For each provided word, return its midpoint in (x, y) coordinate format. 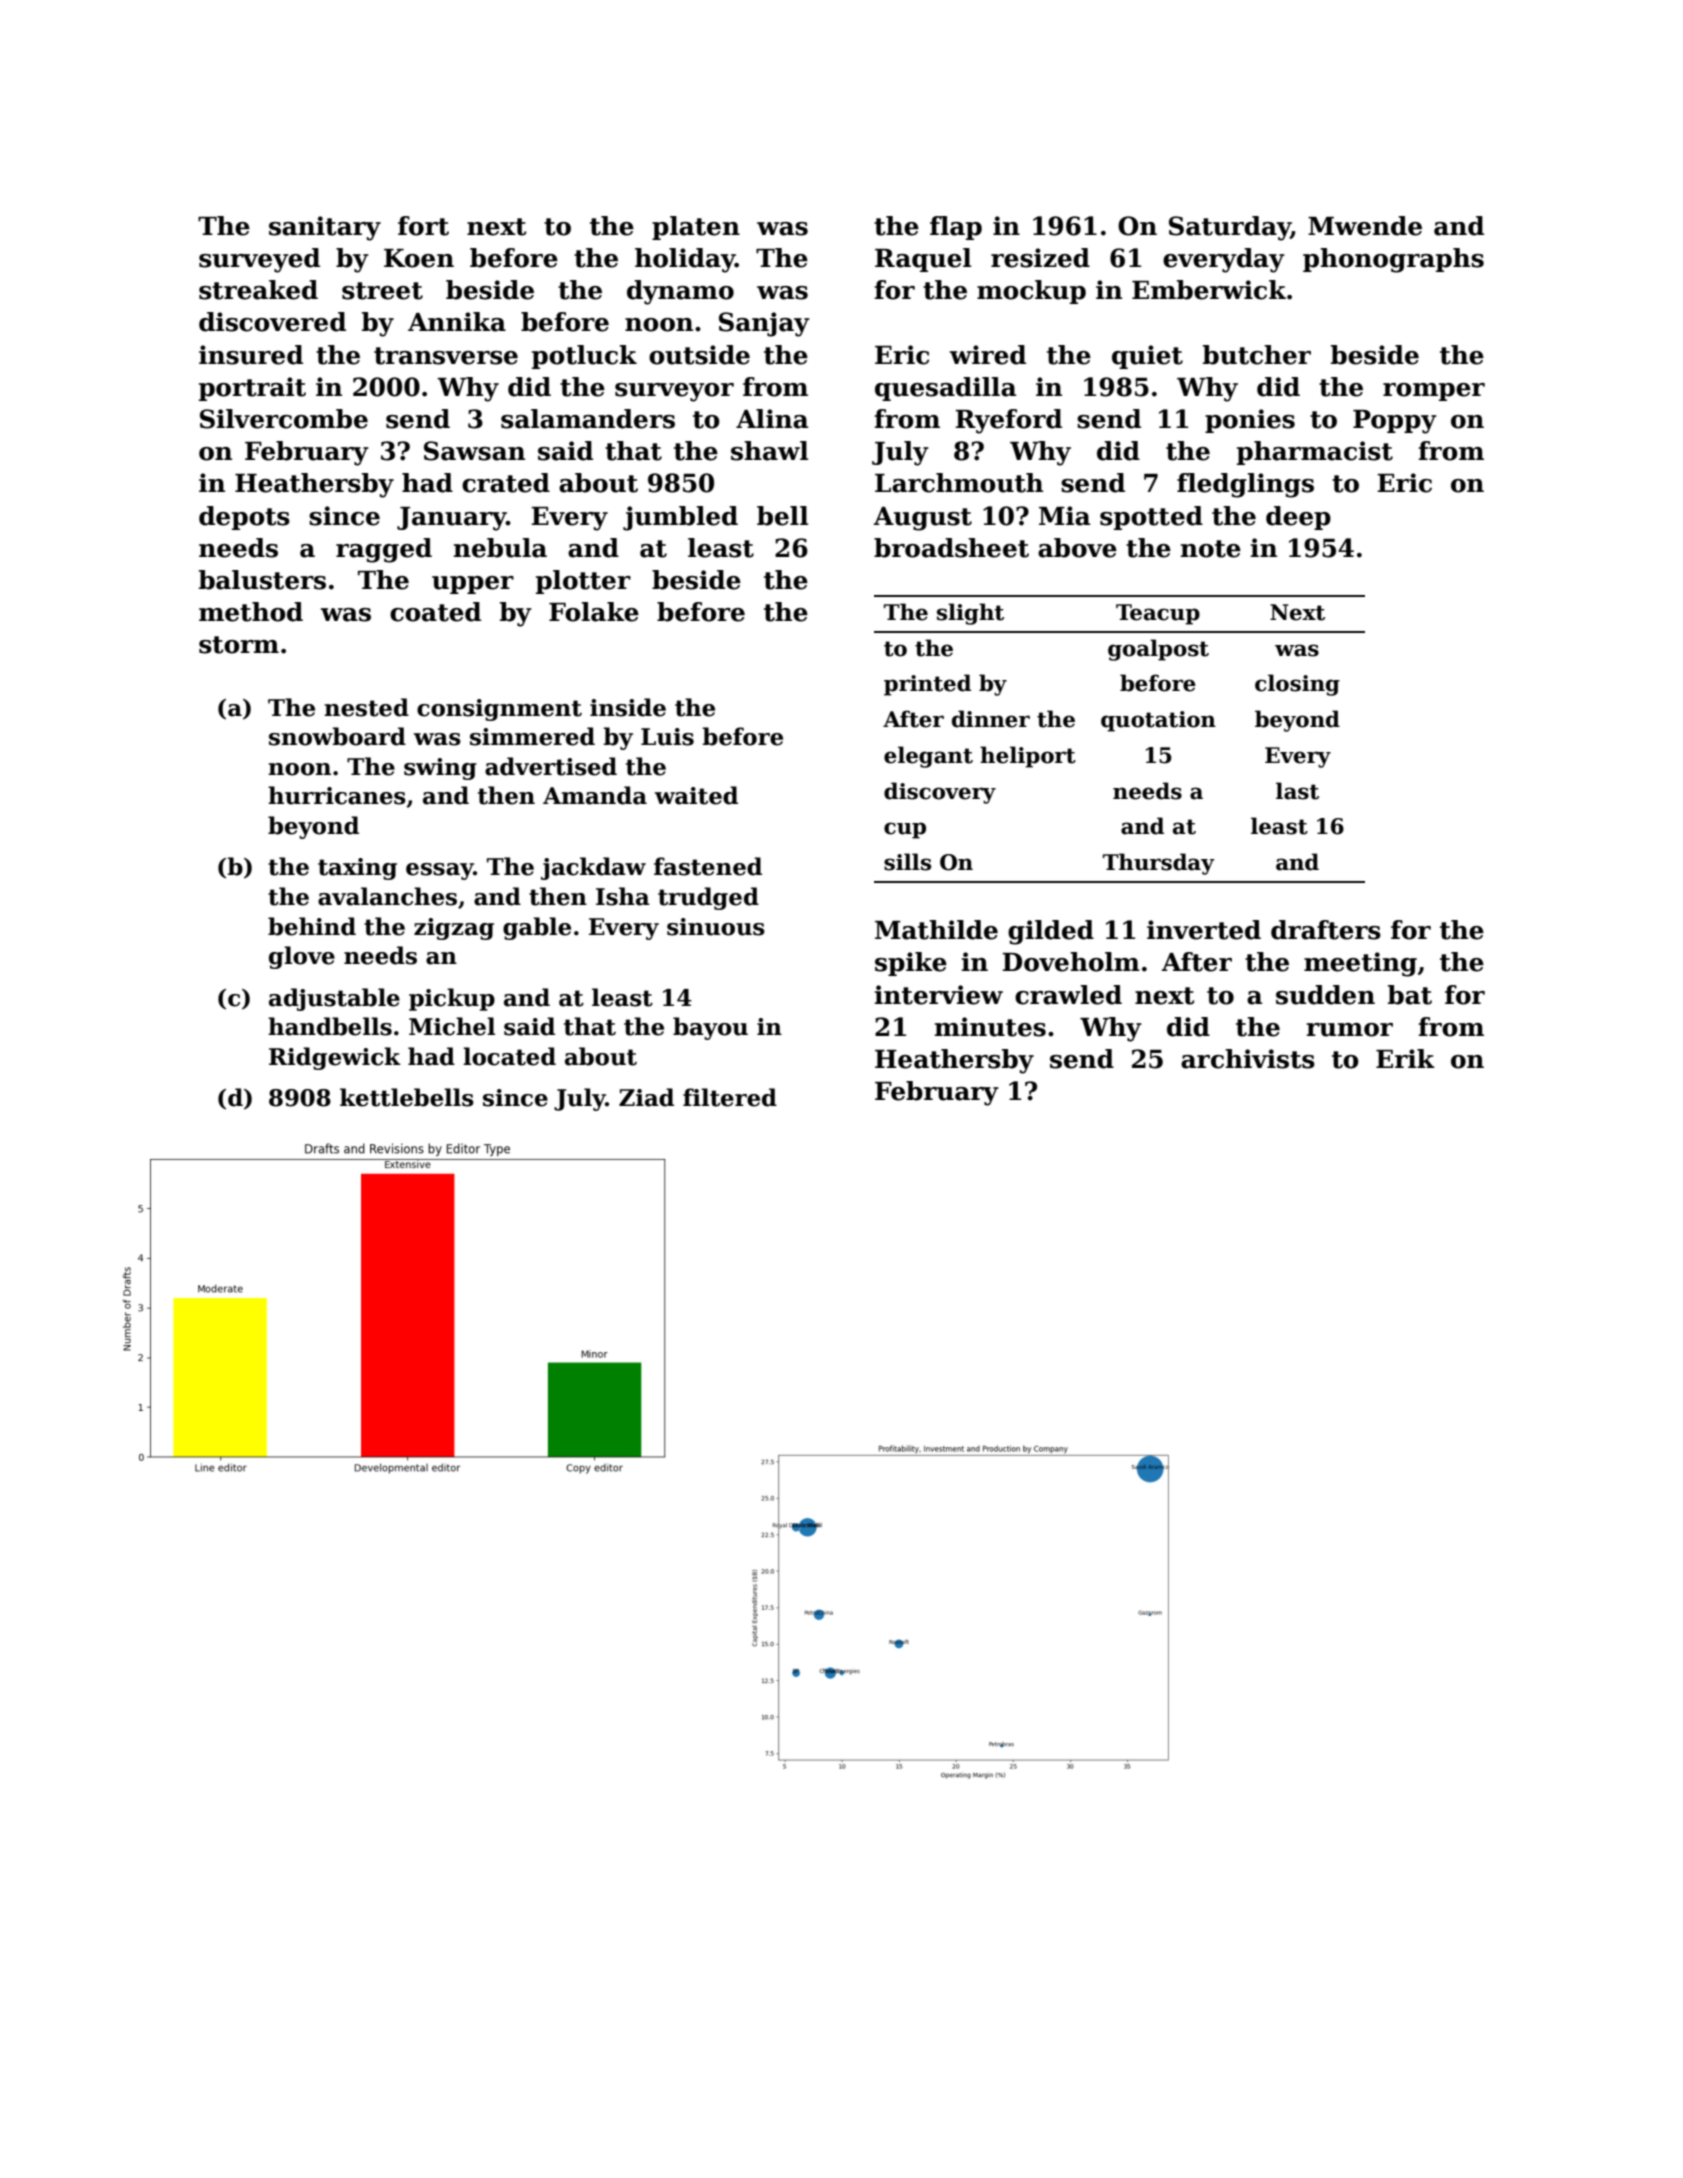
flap (956, 228)
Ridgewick (335, 1058)
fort (423, 226)
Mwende (1365, 226)
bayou (710, 1028)
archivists (1248, 1059)
